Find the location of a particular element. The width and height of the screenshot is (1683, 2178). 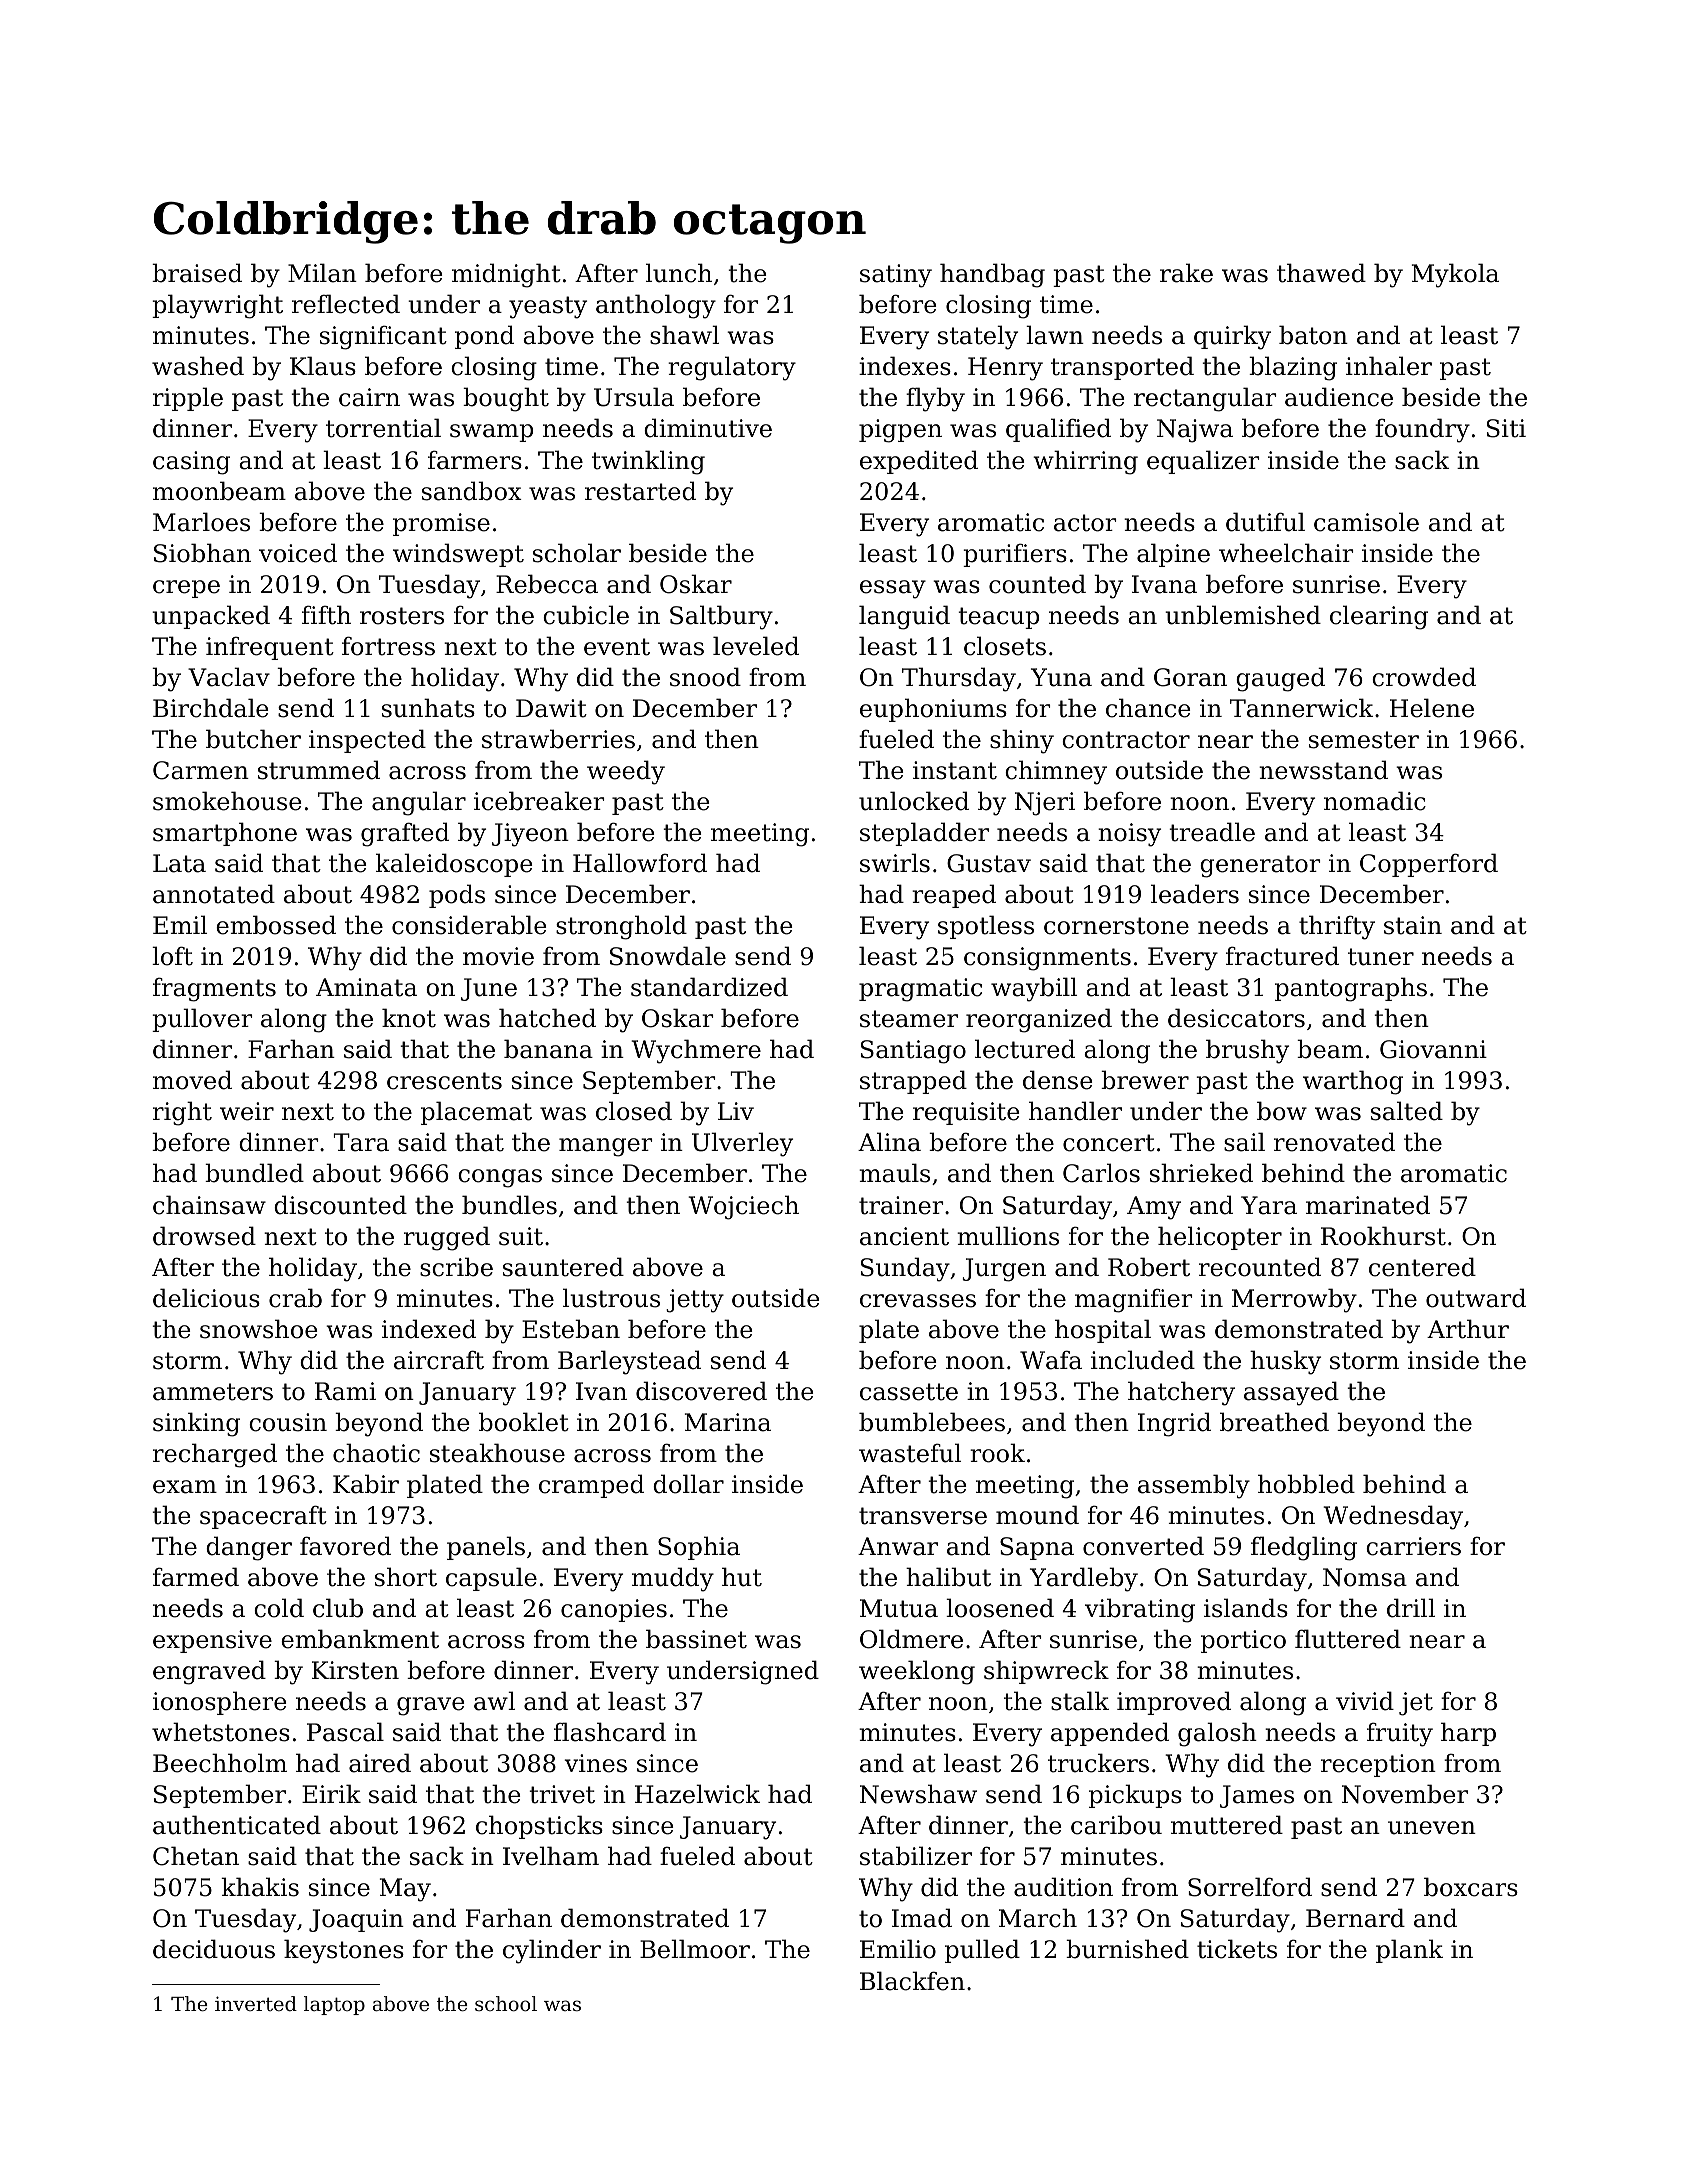

weir is located at coordinates (247, 1111).
